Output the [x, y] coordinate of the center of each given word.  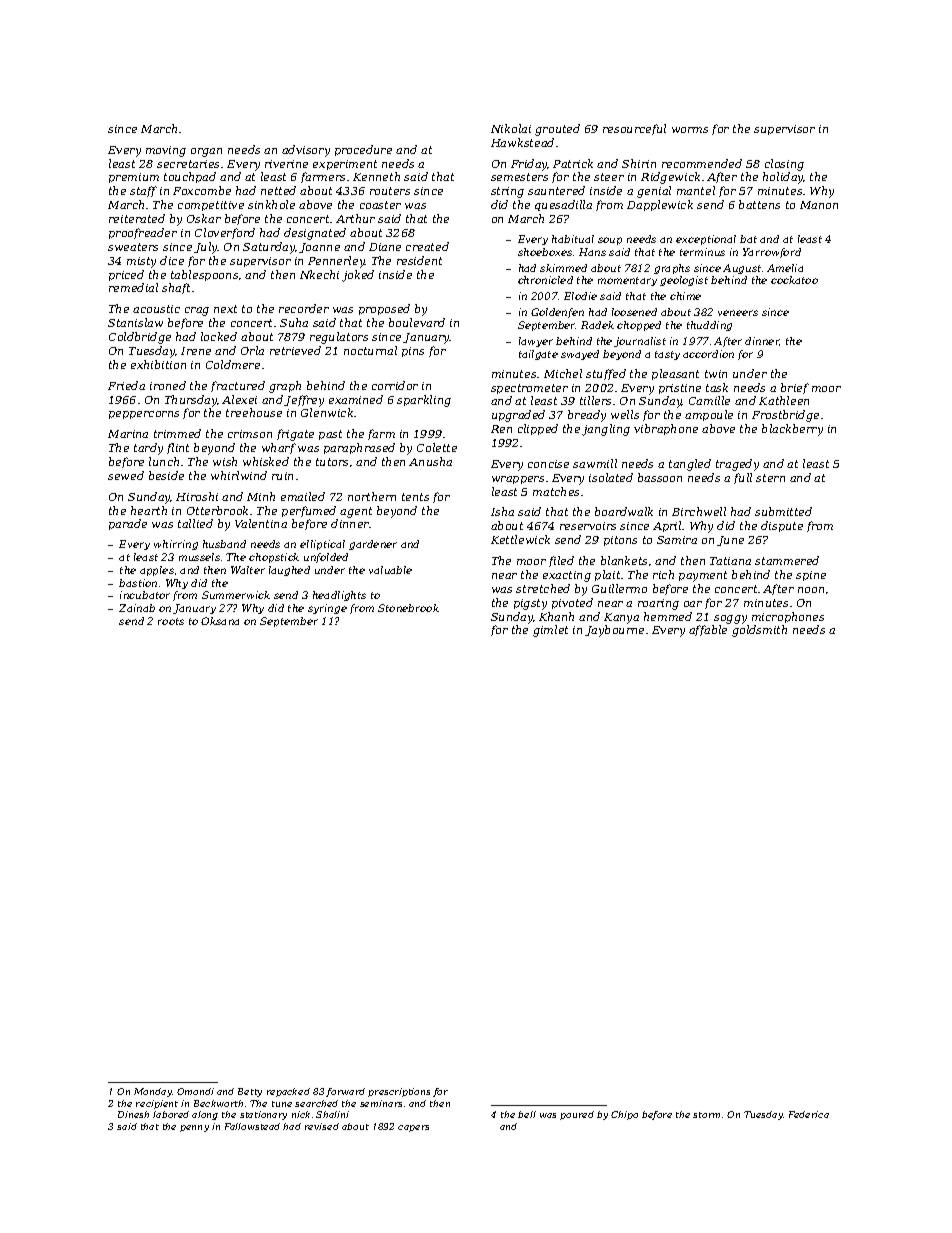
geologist [684, 281]
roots [171, 621]
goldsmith [759, 631]
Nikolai [511, 128]
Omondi [195, 1091]
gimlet [550, 631]
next [225, 309]
